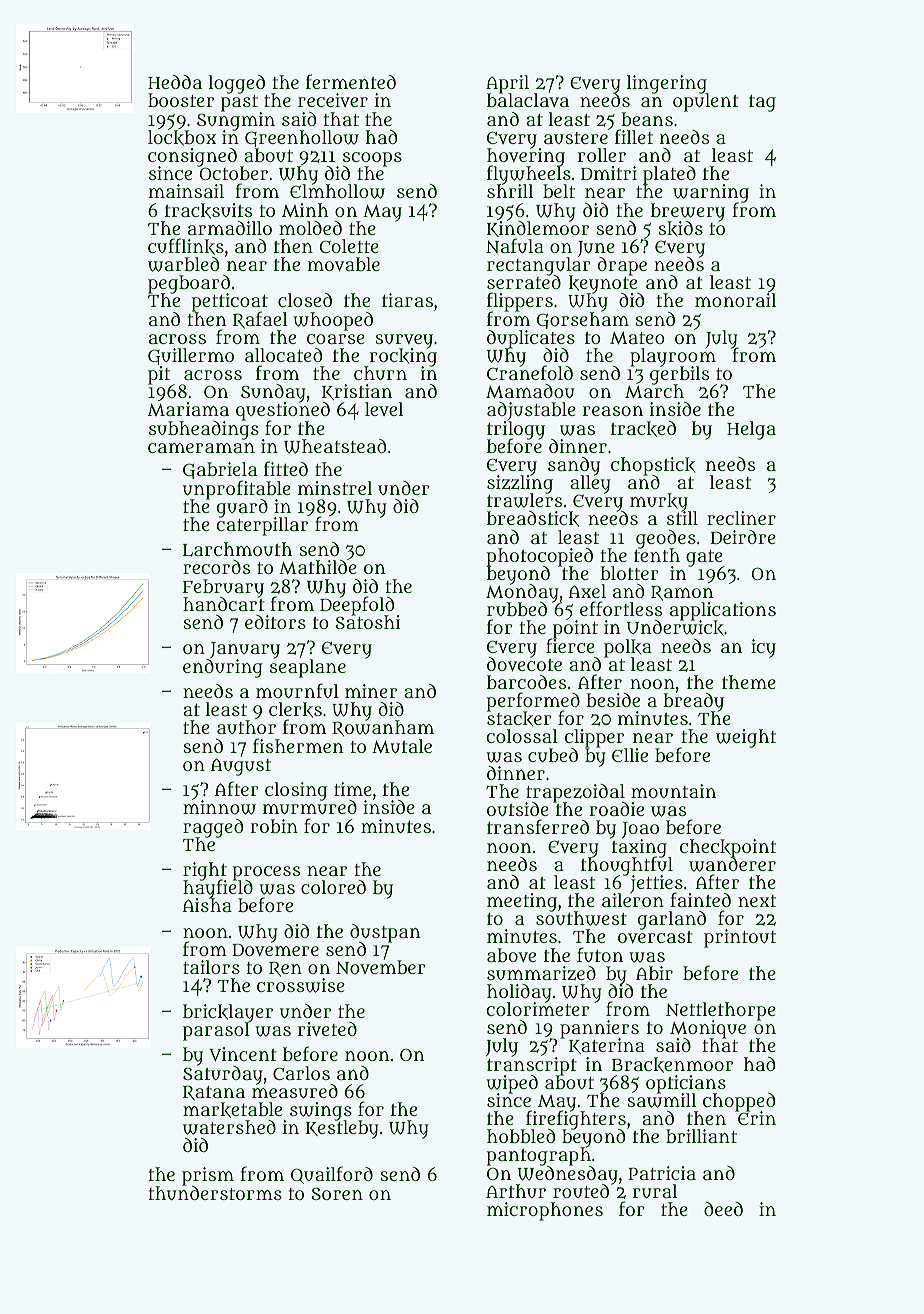 The image size is (924, 1314). What do you see at coordinates (538, 826) in the page?
I see `transferred` at bounding box center [538, 826].
